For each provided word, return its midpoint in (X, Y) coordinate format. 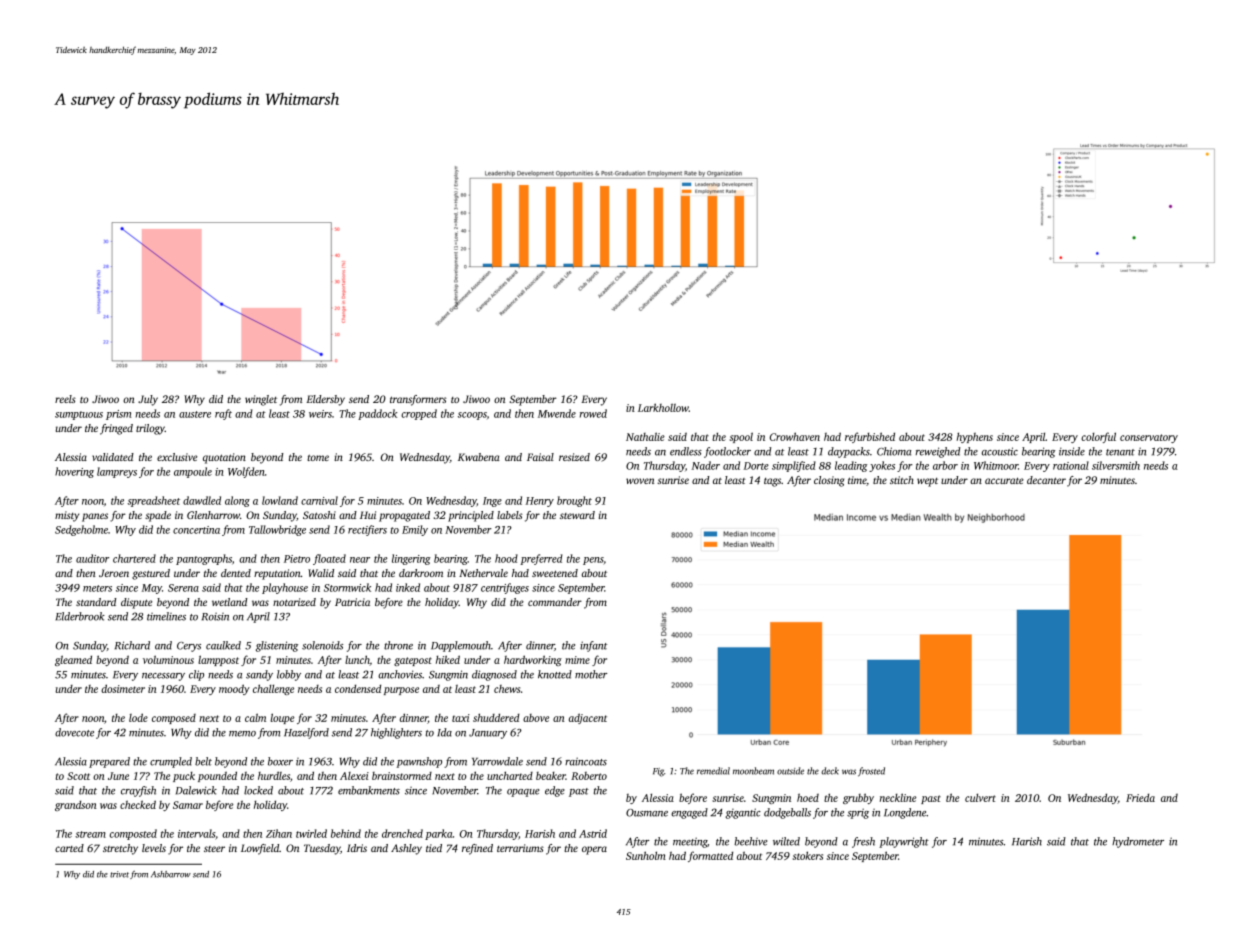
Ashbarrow (171, 874)
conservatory (1149, 438)
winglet (261, 400)
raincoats (586, 761)
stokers (808, 855)
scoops (472, 416)
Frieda (1140, 797)
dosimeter (123, 688)
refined (477, 849)
